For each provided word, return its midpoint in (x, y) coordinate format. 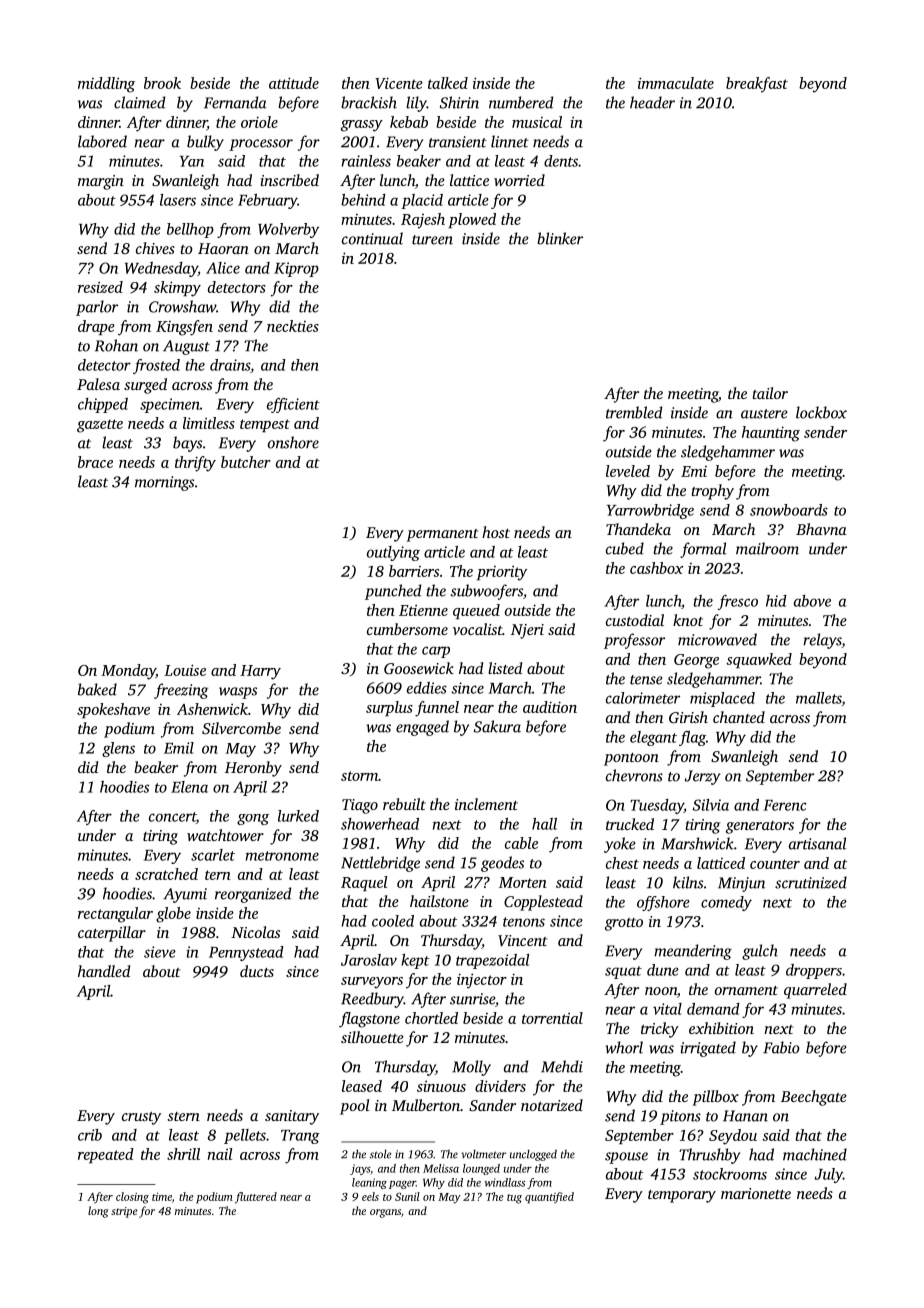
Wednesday (161, 269)
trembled (634, 412)
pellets (245, 1136)
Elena (189, 787)
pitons (680, 1117)
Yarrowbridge (650, 511)
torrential (552, 1018)
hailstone (439, 901)
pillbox (716, 1098)
